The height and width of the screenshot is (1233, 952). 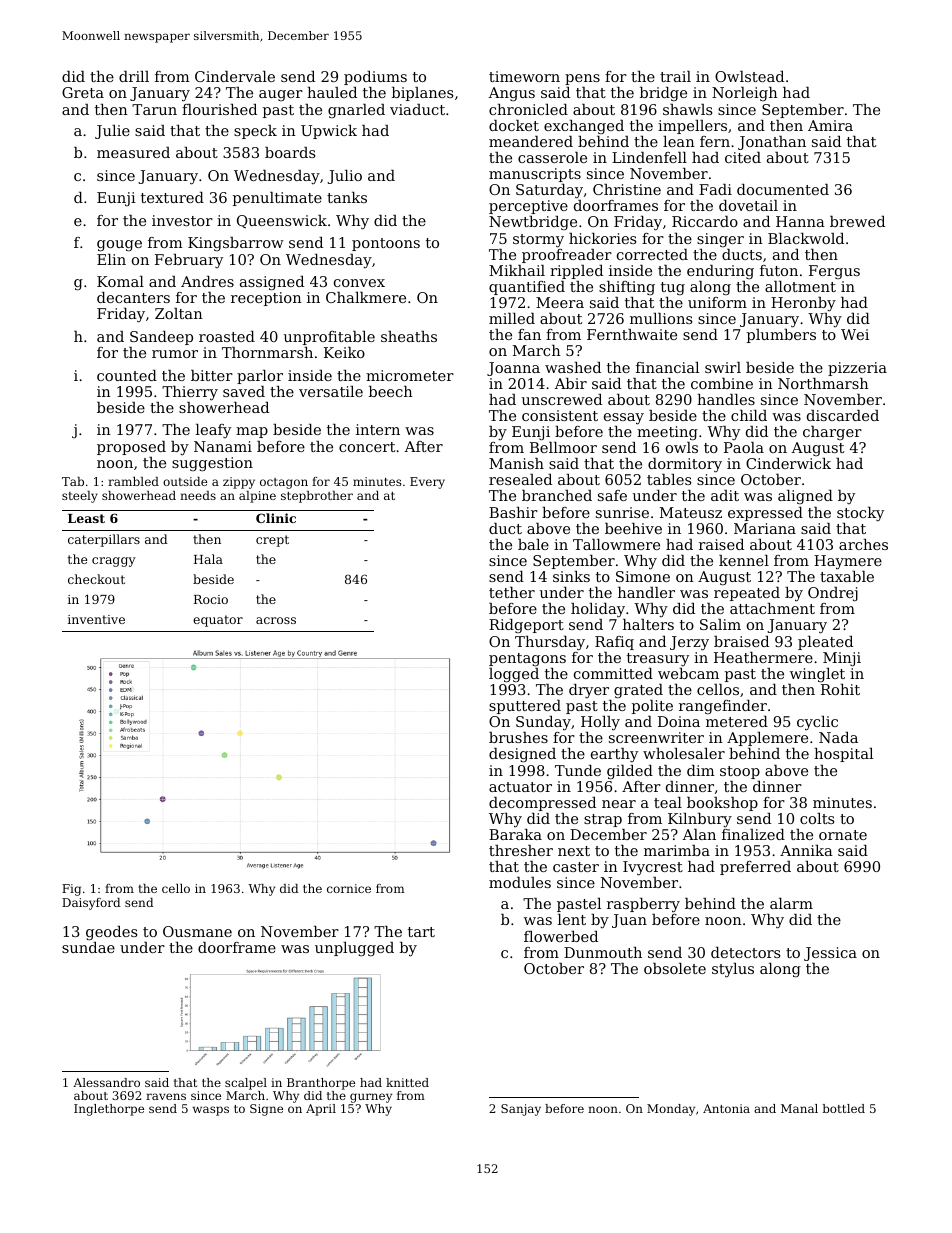 I want to click on inventive, so click(x=96, y=619).
